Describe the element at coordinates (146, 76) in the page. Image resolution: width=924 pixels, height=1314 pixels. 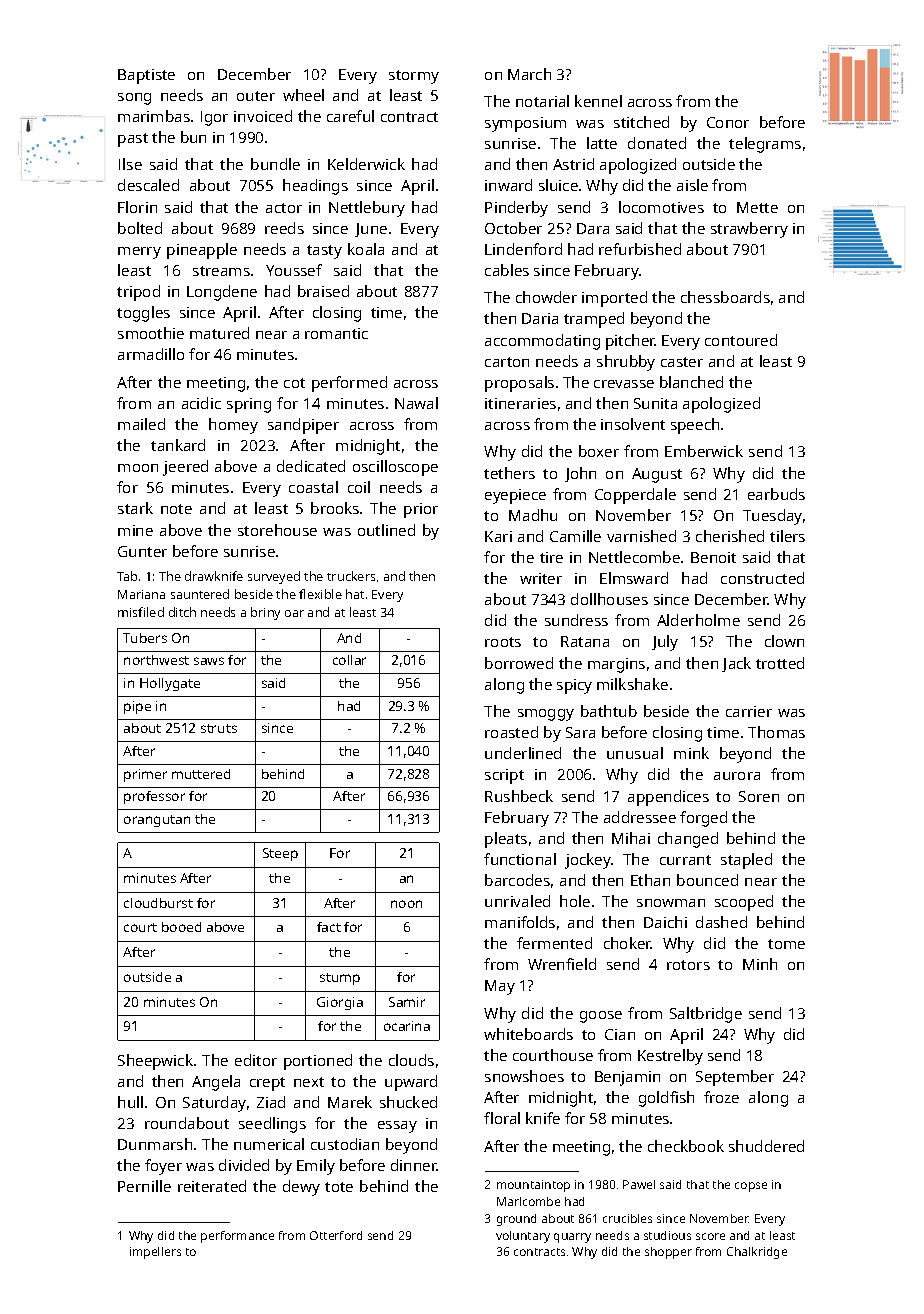
I see `Baptiste` at that location.
